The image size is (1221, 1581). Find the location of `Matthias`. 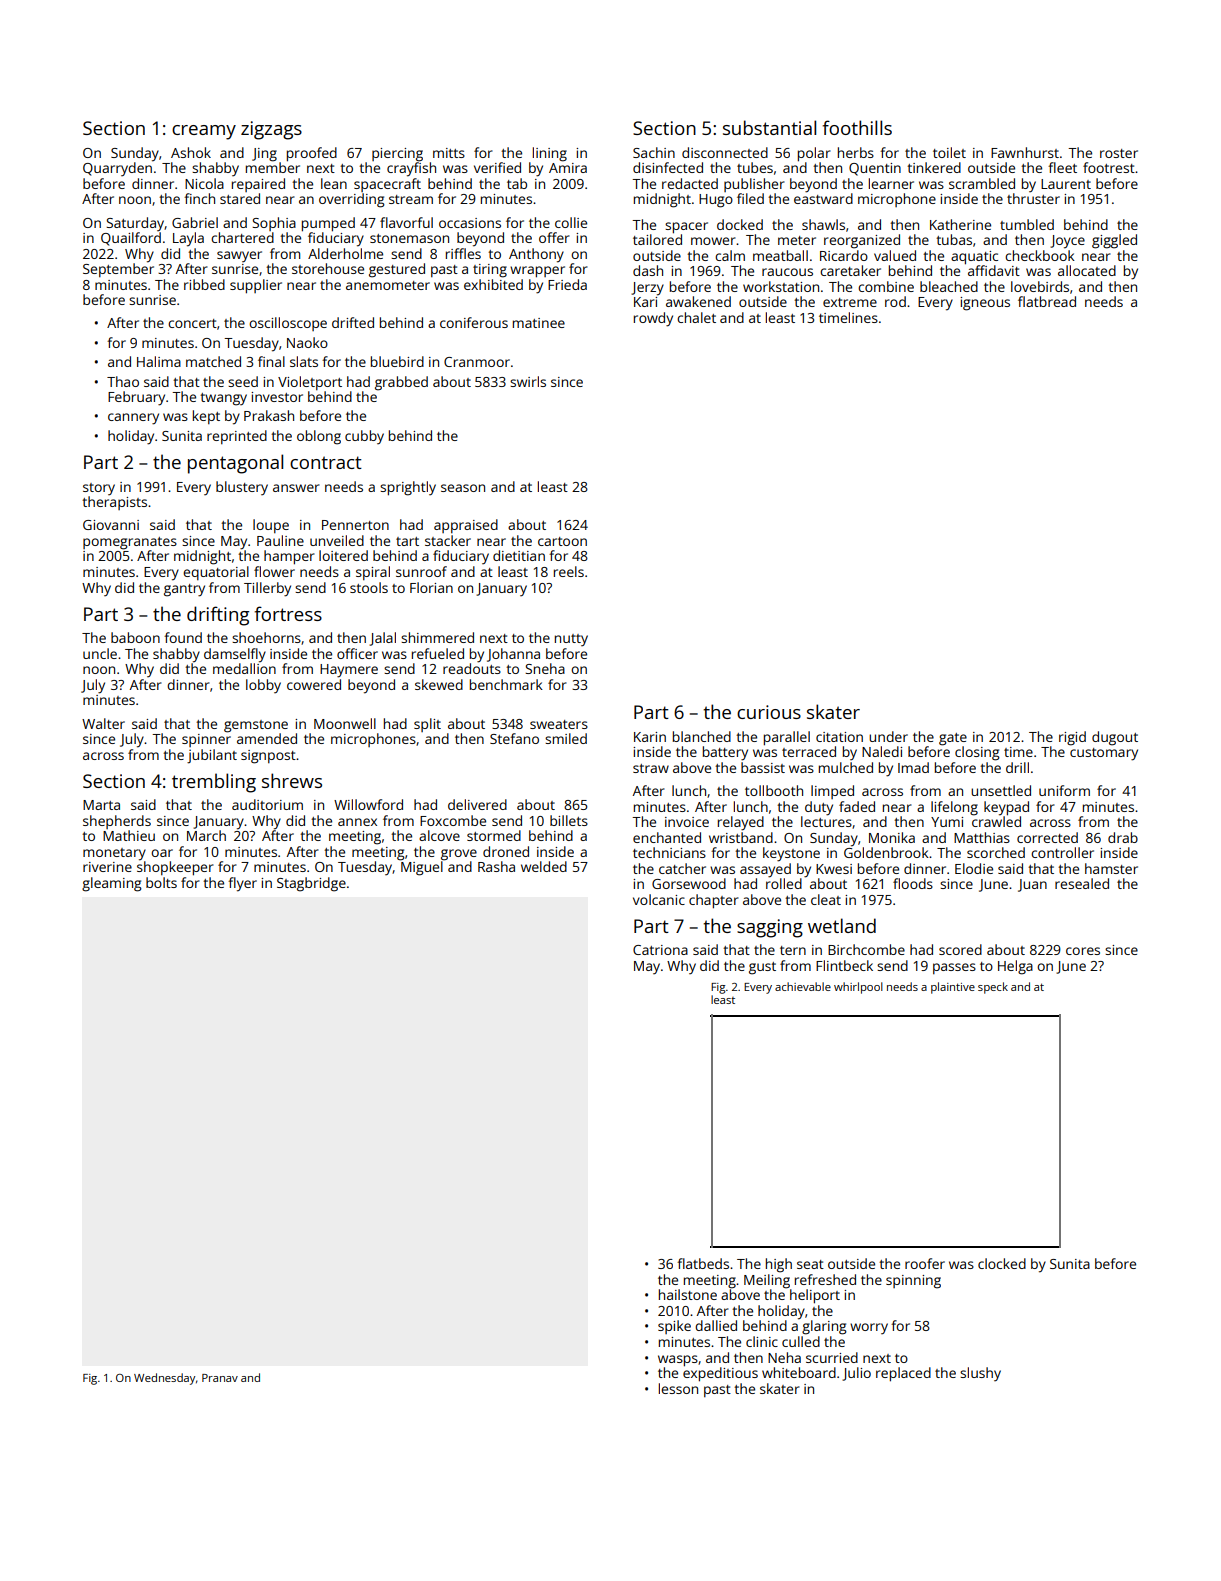

Matthias is located at coordinates (982, 837).
